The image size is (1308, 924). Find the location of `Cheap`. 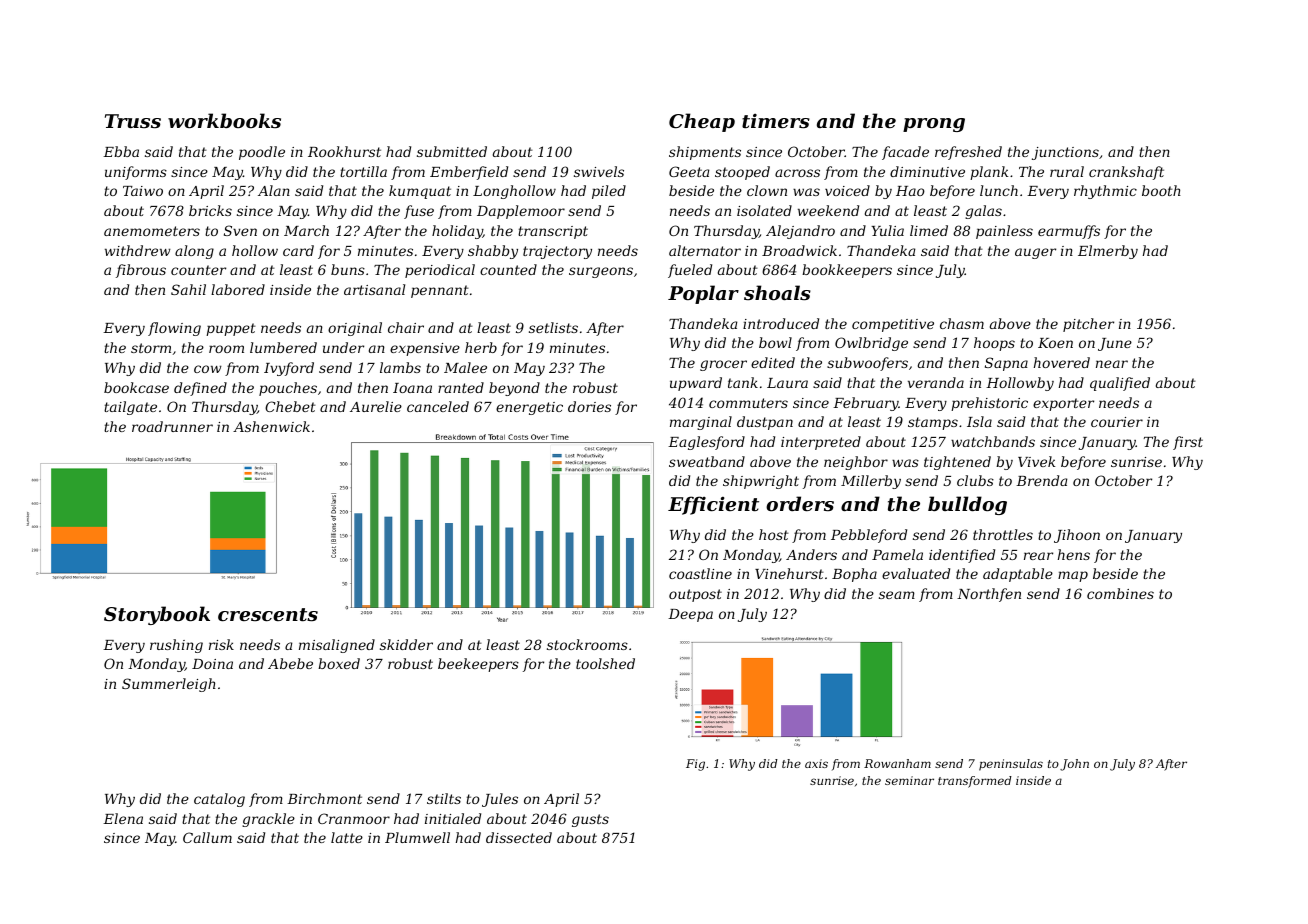

Cheap is located at coordinates (702, 122).
